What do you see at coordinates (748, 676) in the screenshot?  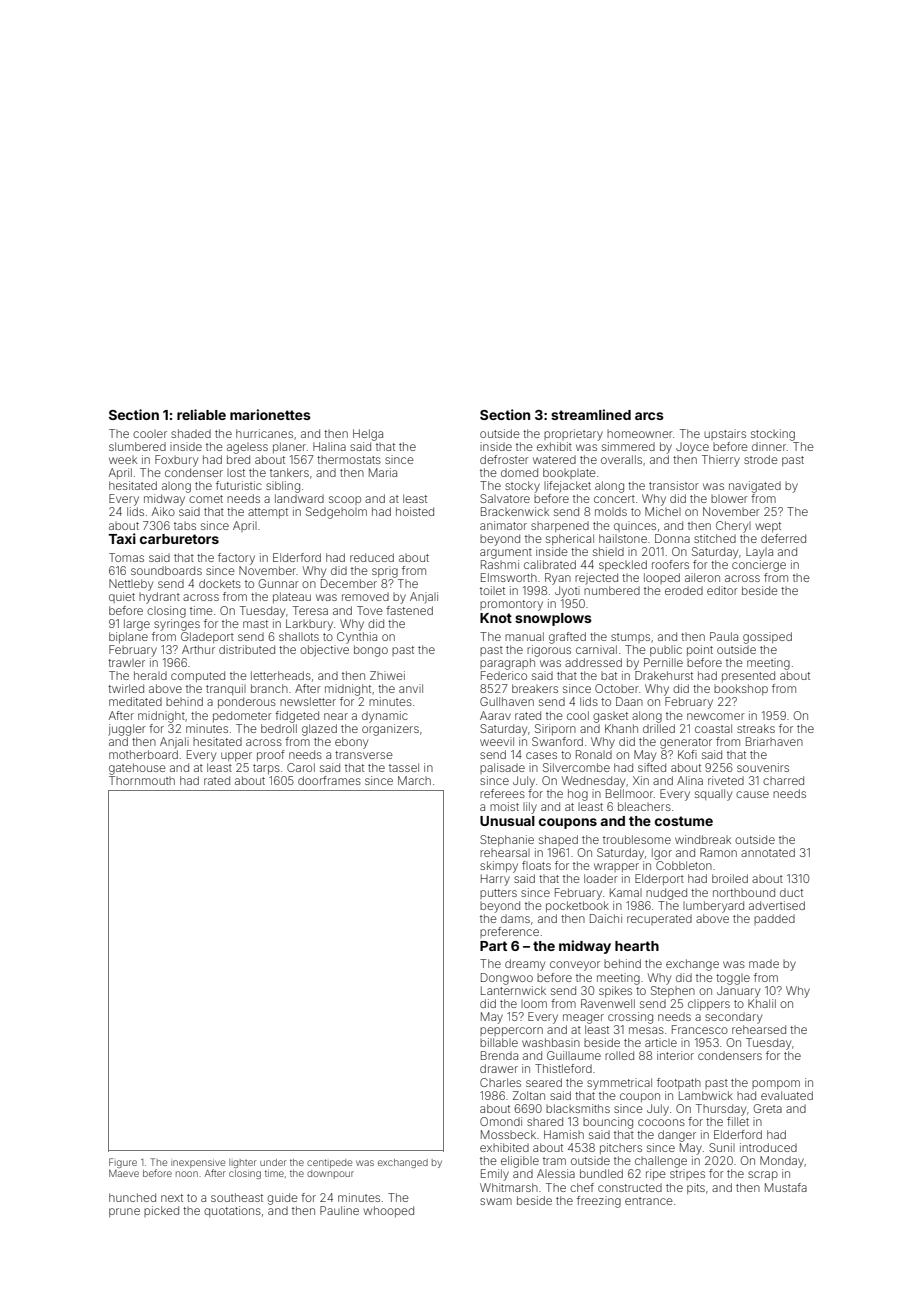 I see `presented` at bounding box center [748, 676].
